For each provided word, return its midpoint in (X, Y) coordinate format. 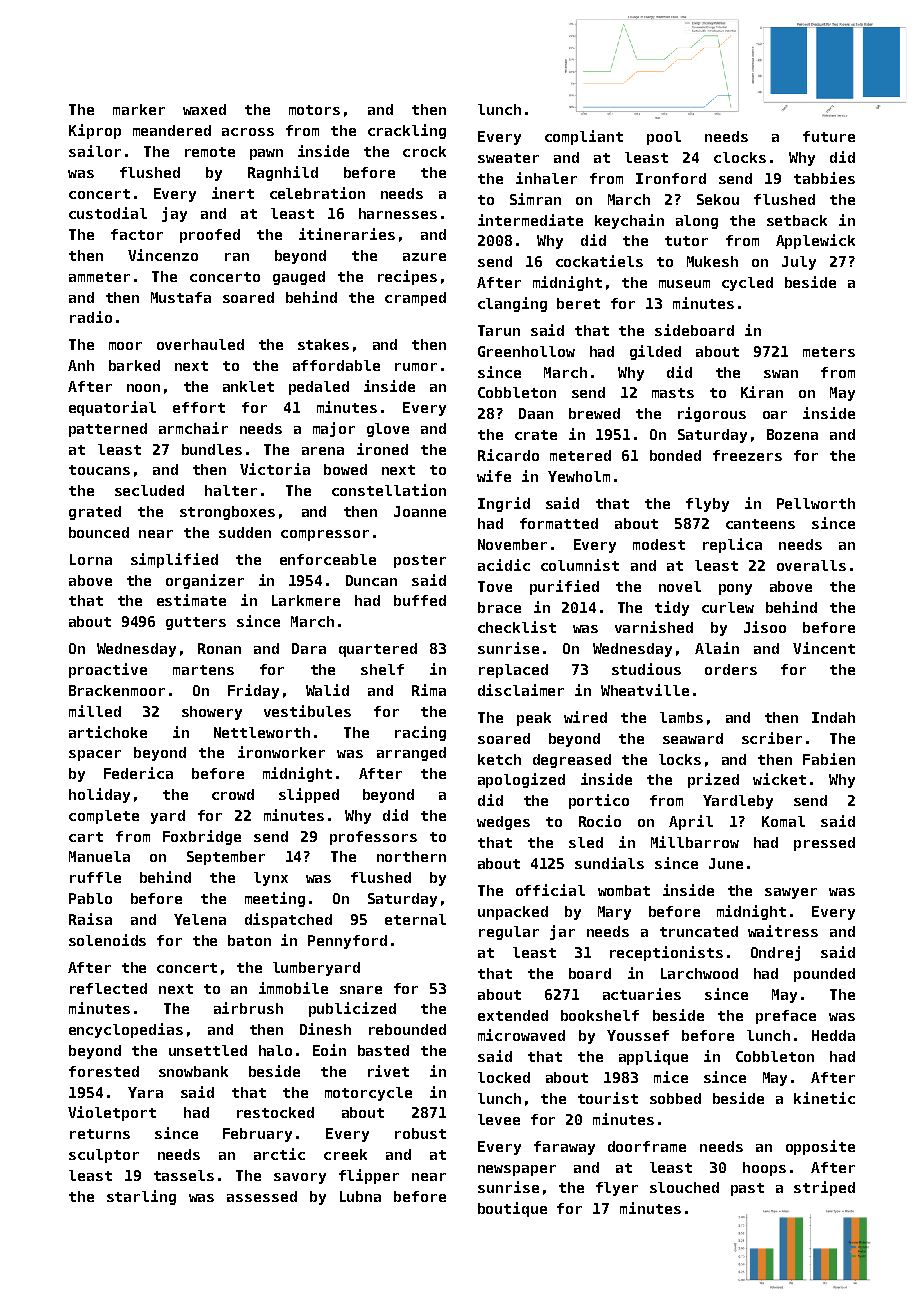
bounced (99, 532)
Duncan (371, 580)
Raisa (90, 919)
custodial (108, 213)
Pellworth (816, 503)
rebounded (407, 1029)
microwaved (521, 1035)
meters (829, 352)
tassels (184, 1175)
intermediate (530, 220)
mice (671, 1077)
